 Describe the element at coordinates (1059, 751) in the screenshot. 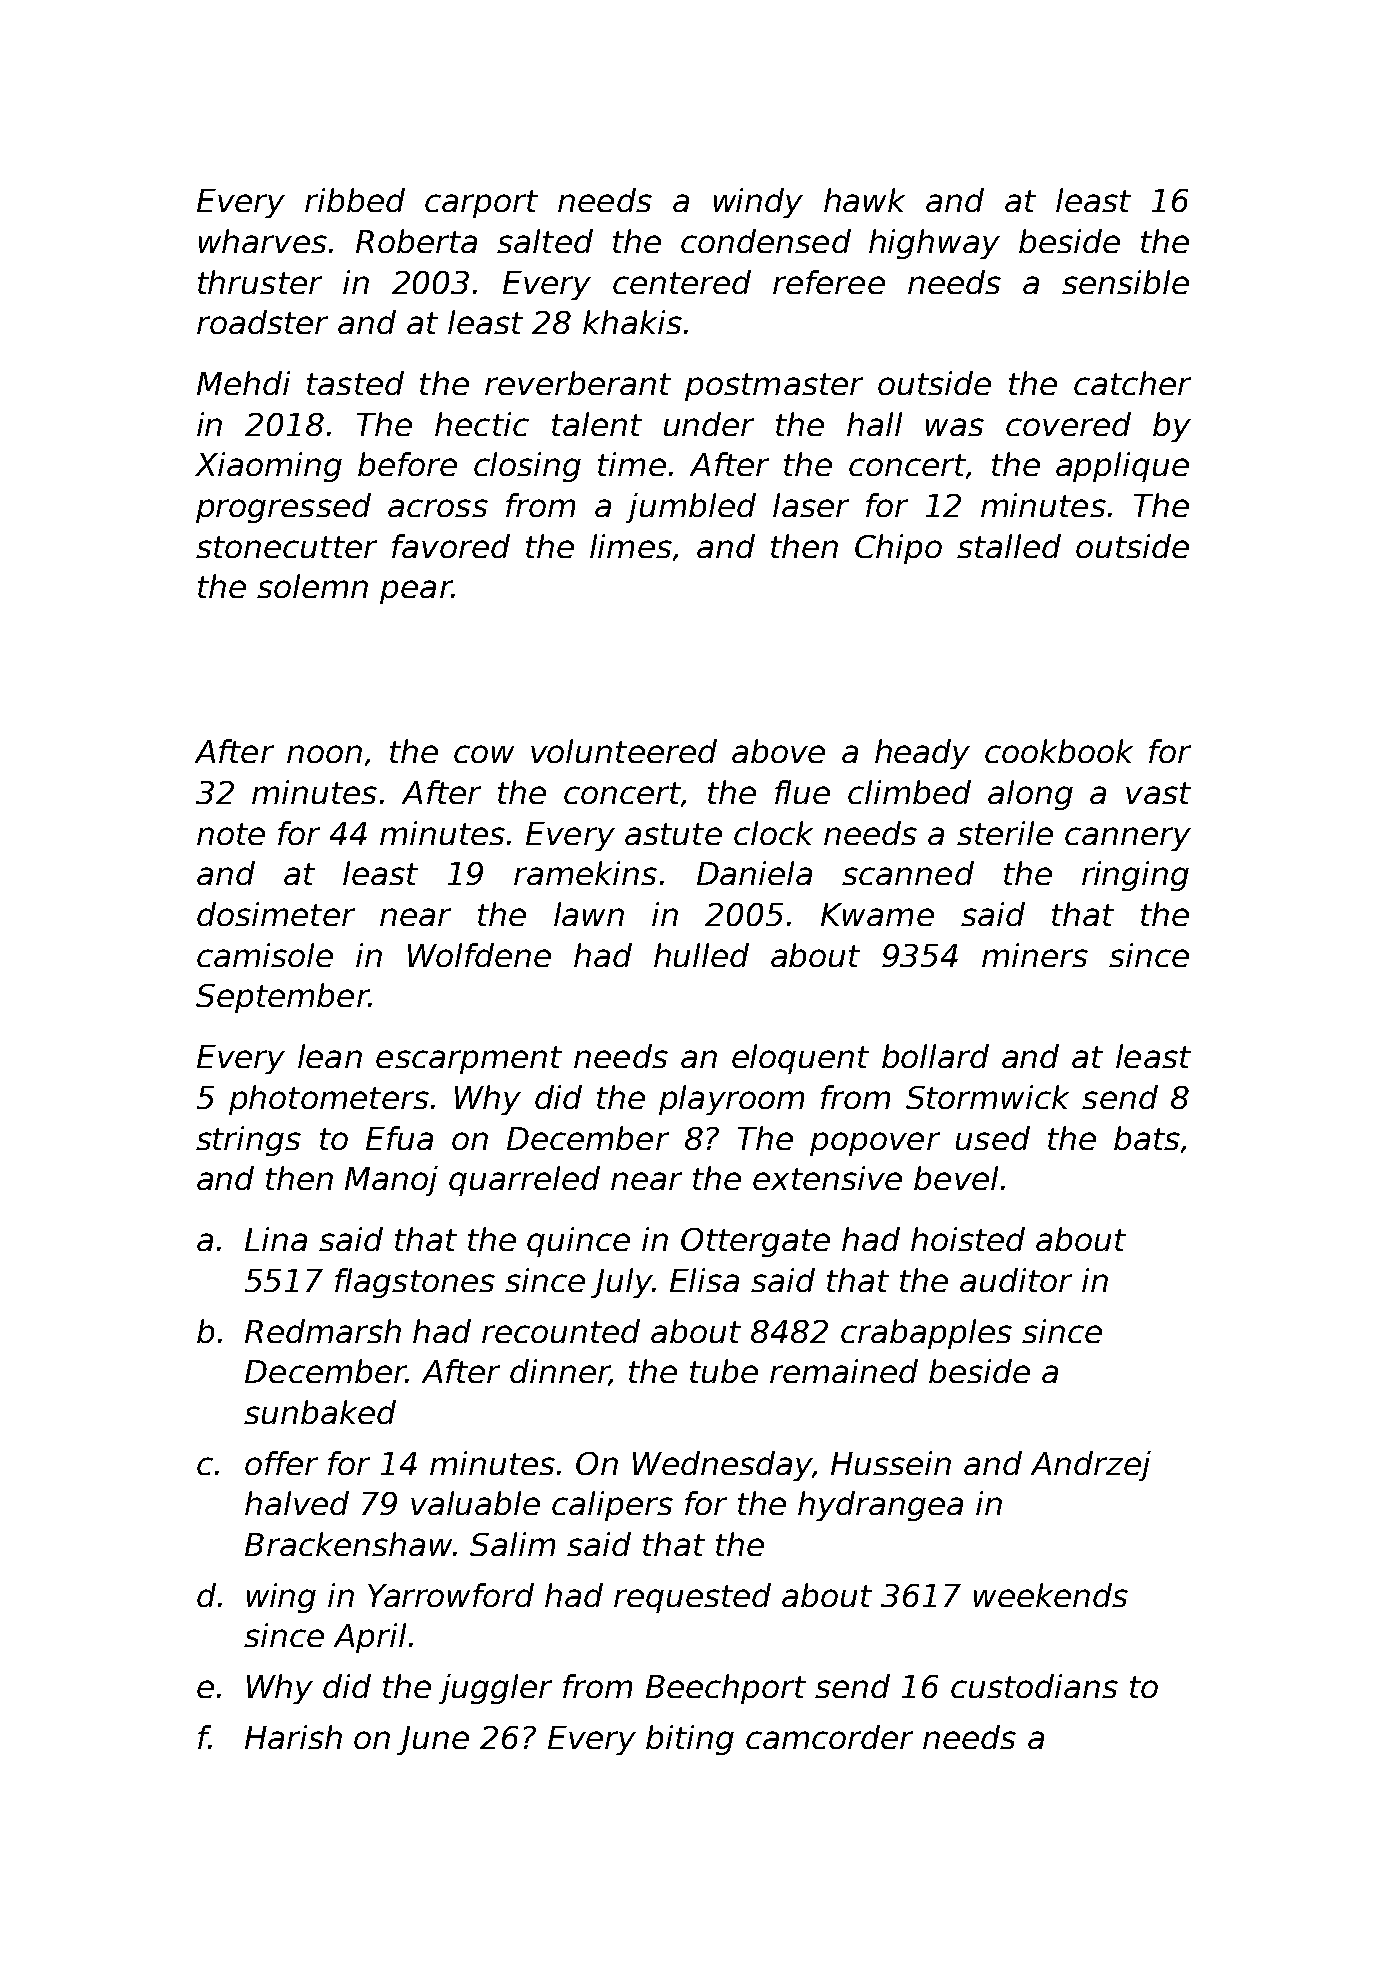

I see `cookbook` at that location.
